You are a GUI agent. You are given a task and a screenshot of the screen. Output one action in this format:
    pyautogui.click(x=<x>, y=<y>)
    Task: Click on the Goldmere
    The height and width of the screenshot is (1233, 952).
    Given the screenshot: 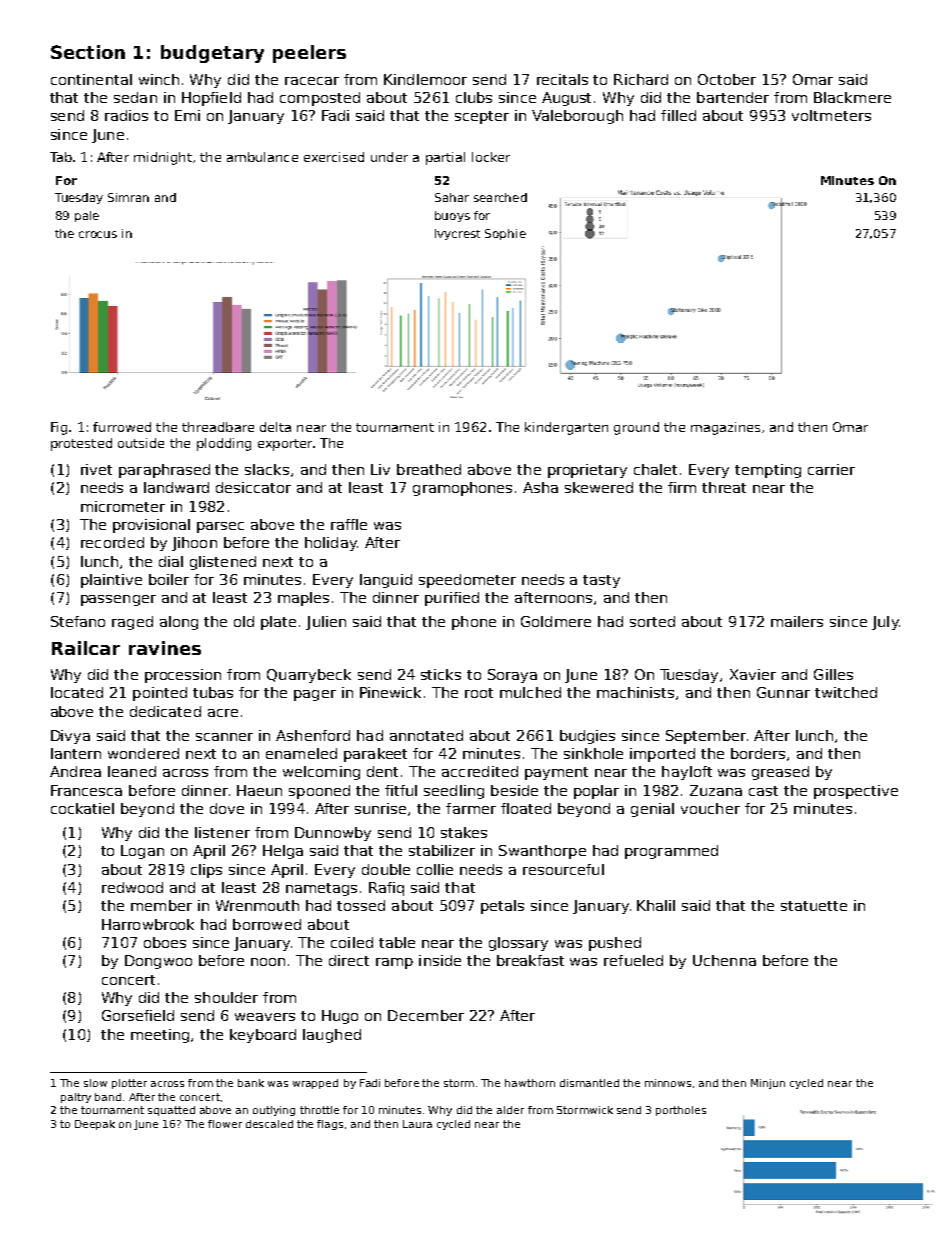 What is the action you would take?
    pyautogui.click(x=556, y=621)
